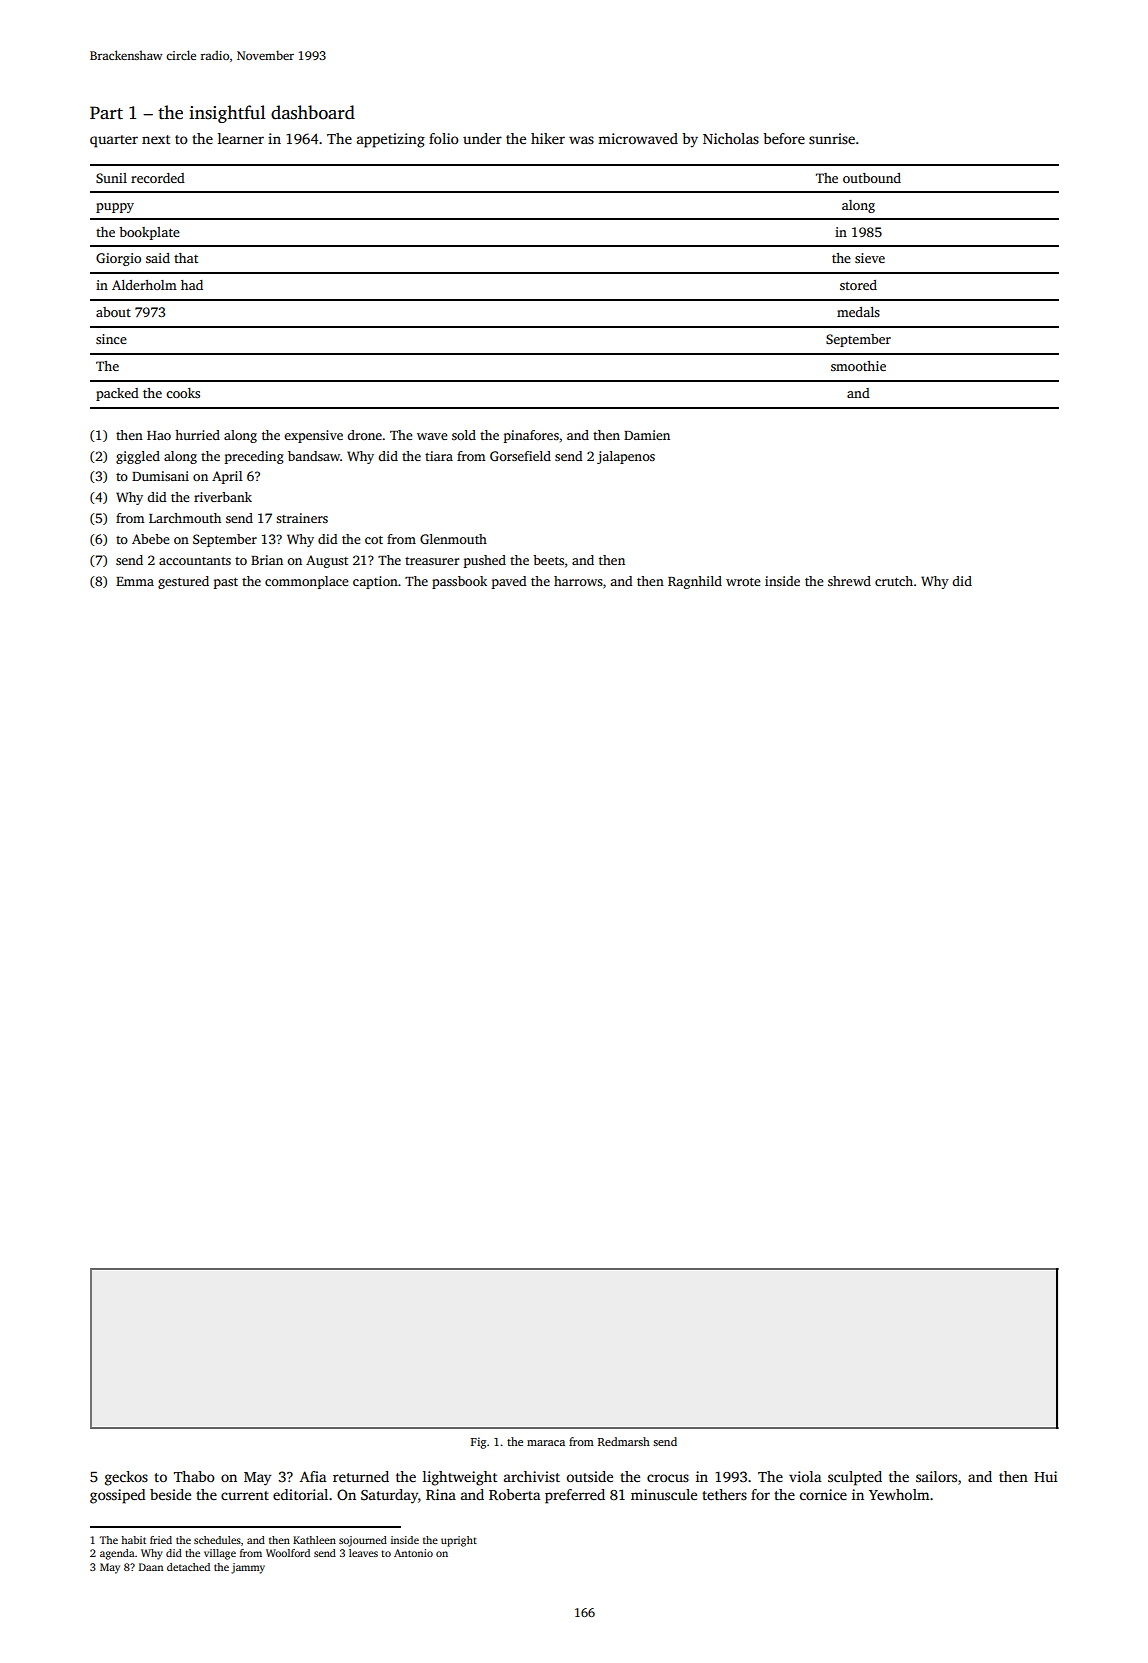  I want to click on Fig, so click(478, 1443).
